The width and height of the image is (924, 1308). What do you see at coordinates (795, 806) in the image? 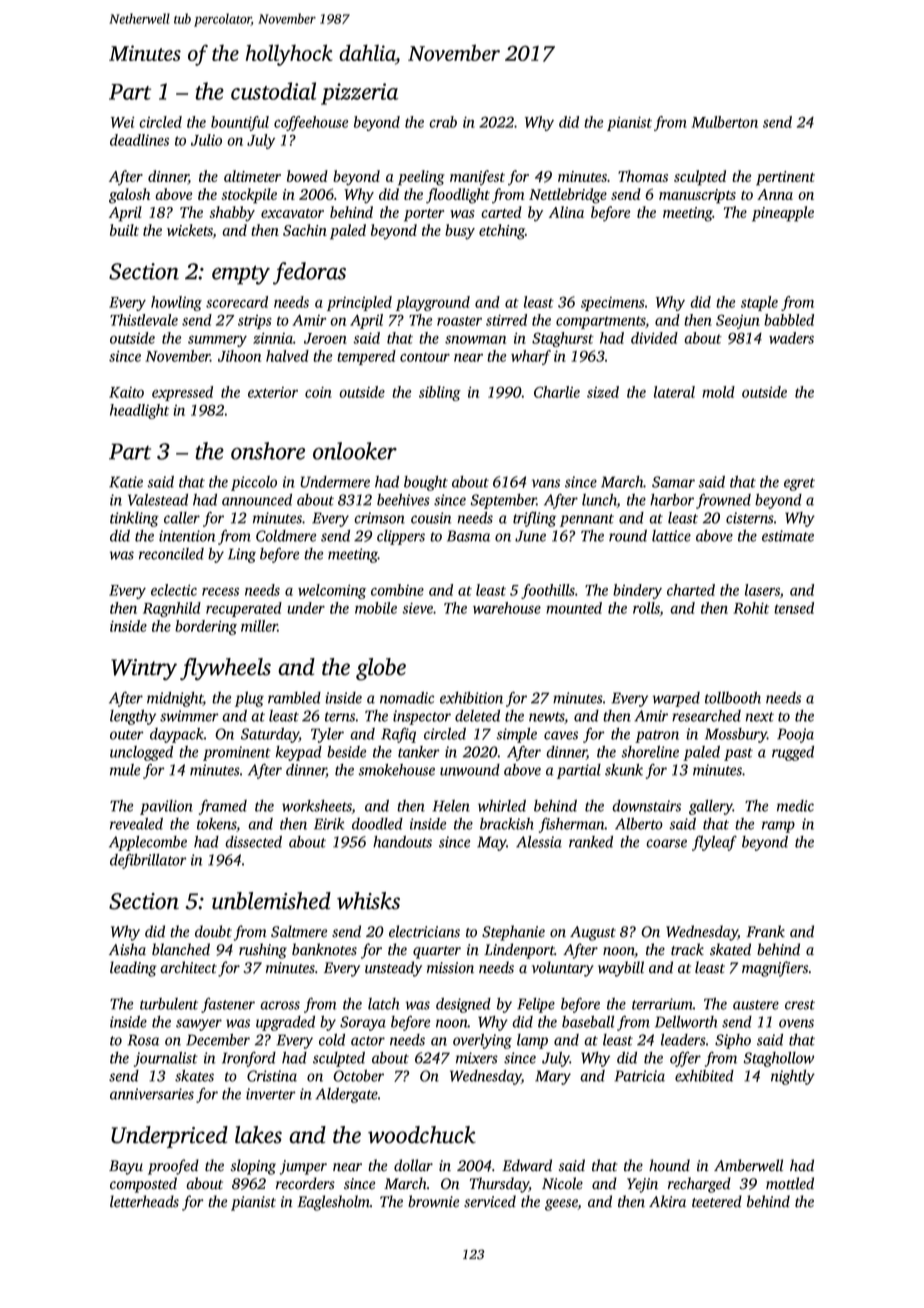
I see `medic` at bounding box center [795, 806].
